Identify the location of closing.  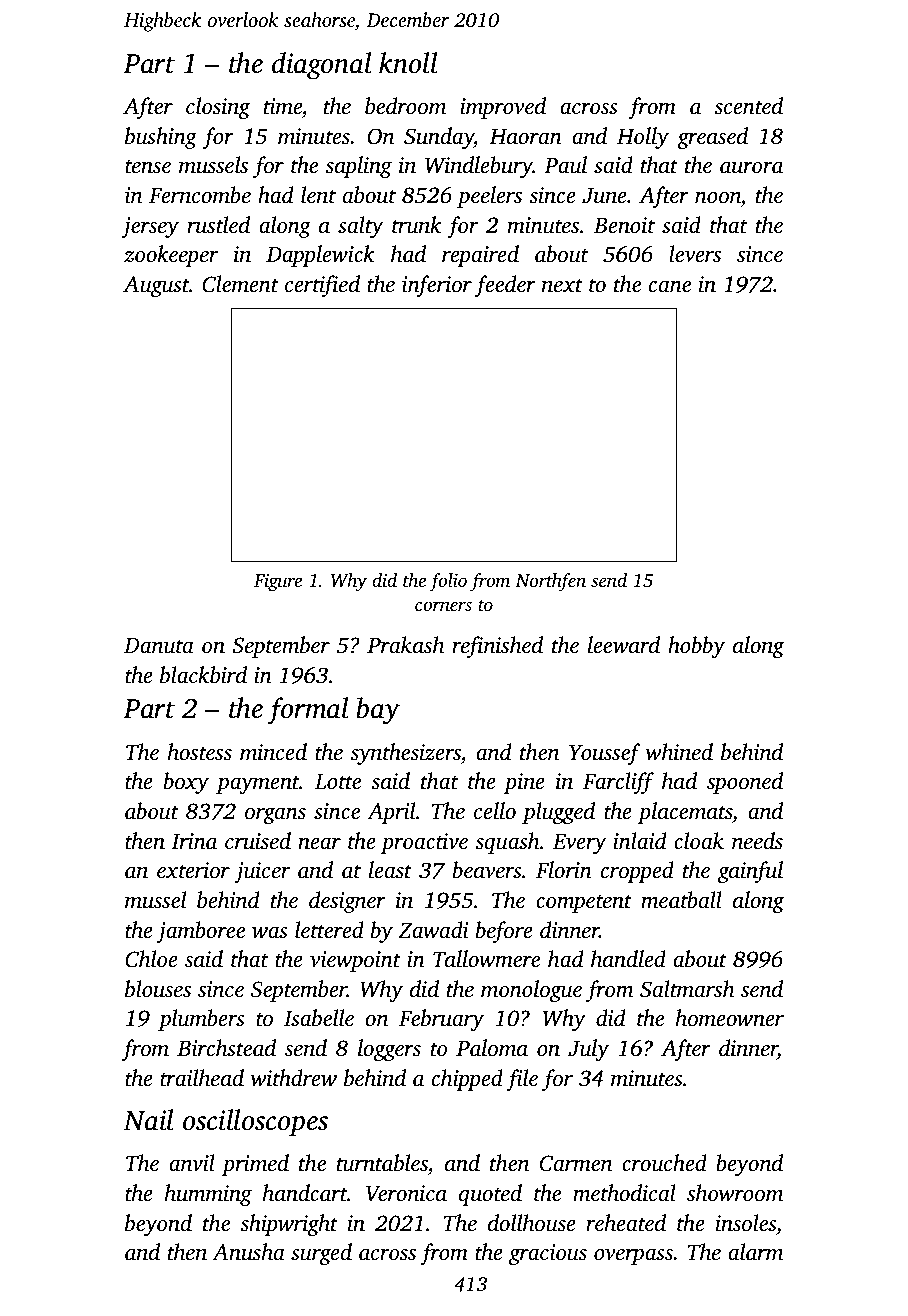
(218, 108).
